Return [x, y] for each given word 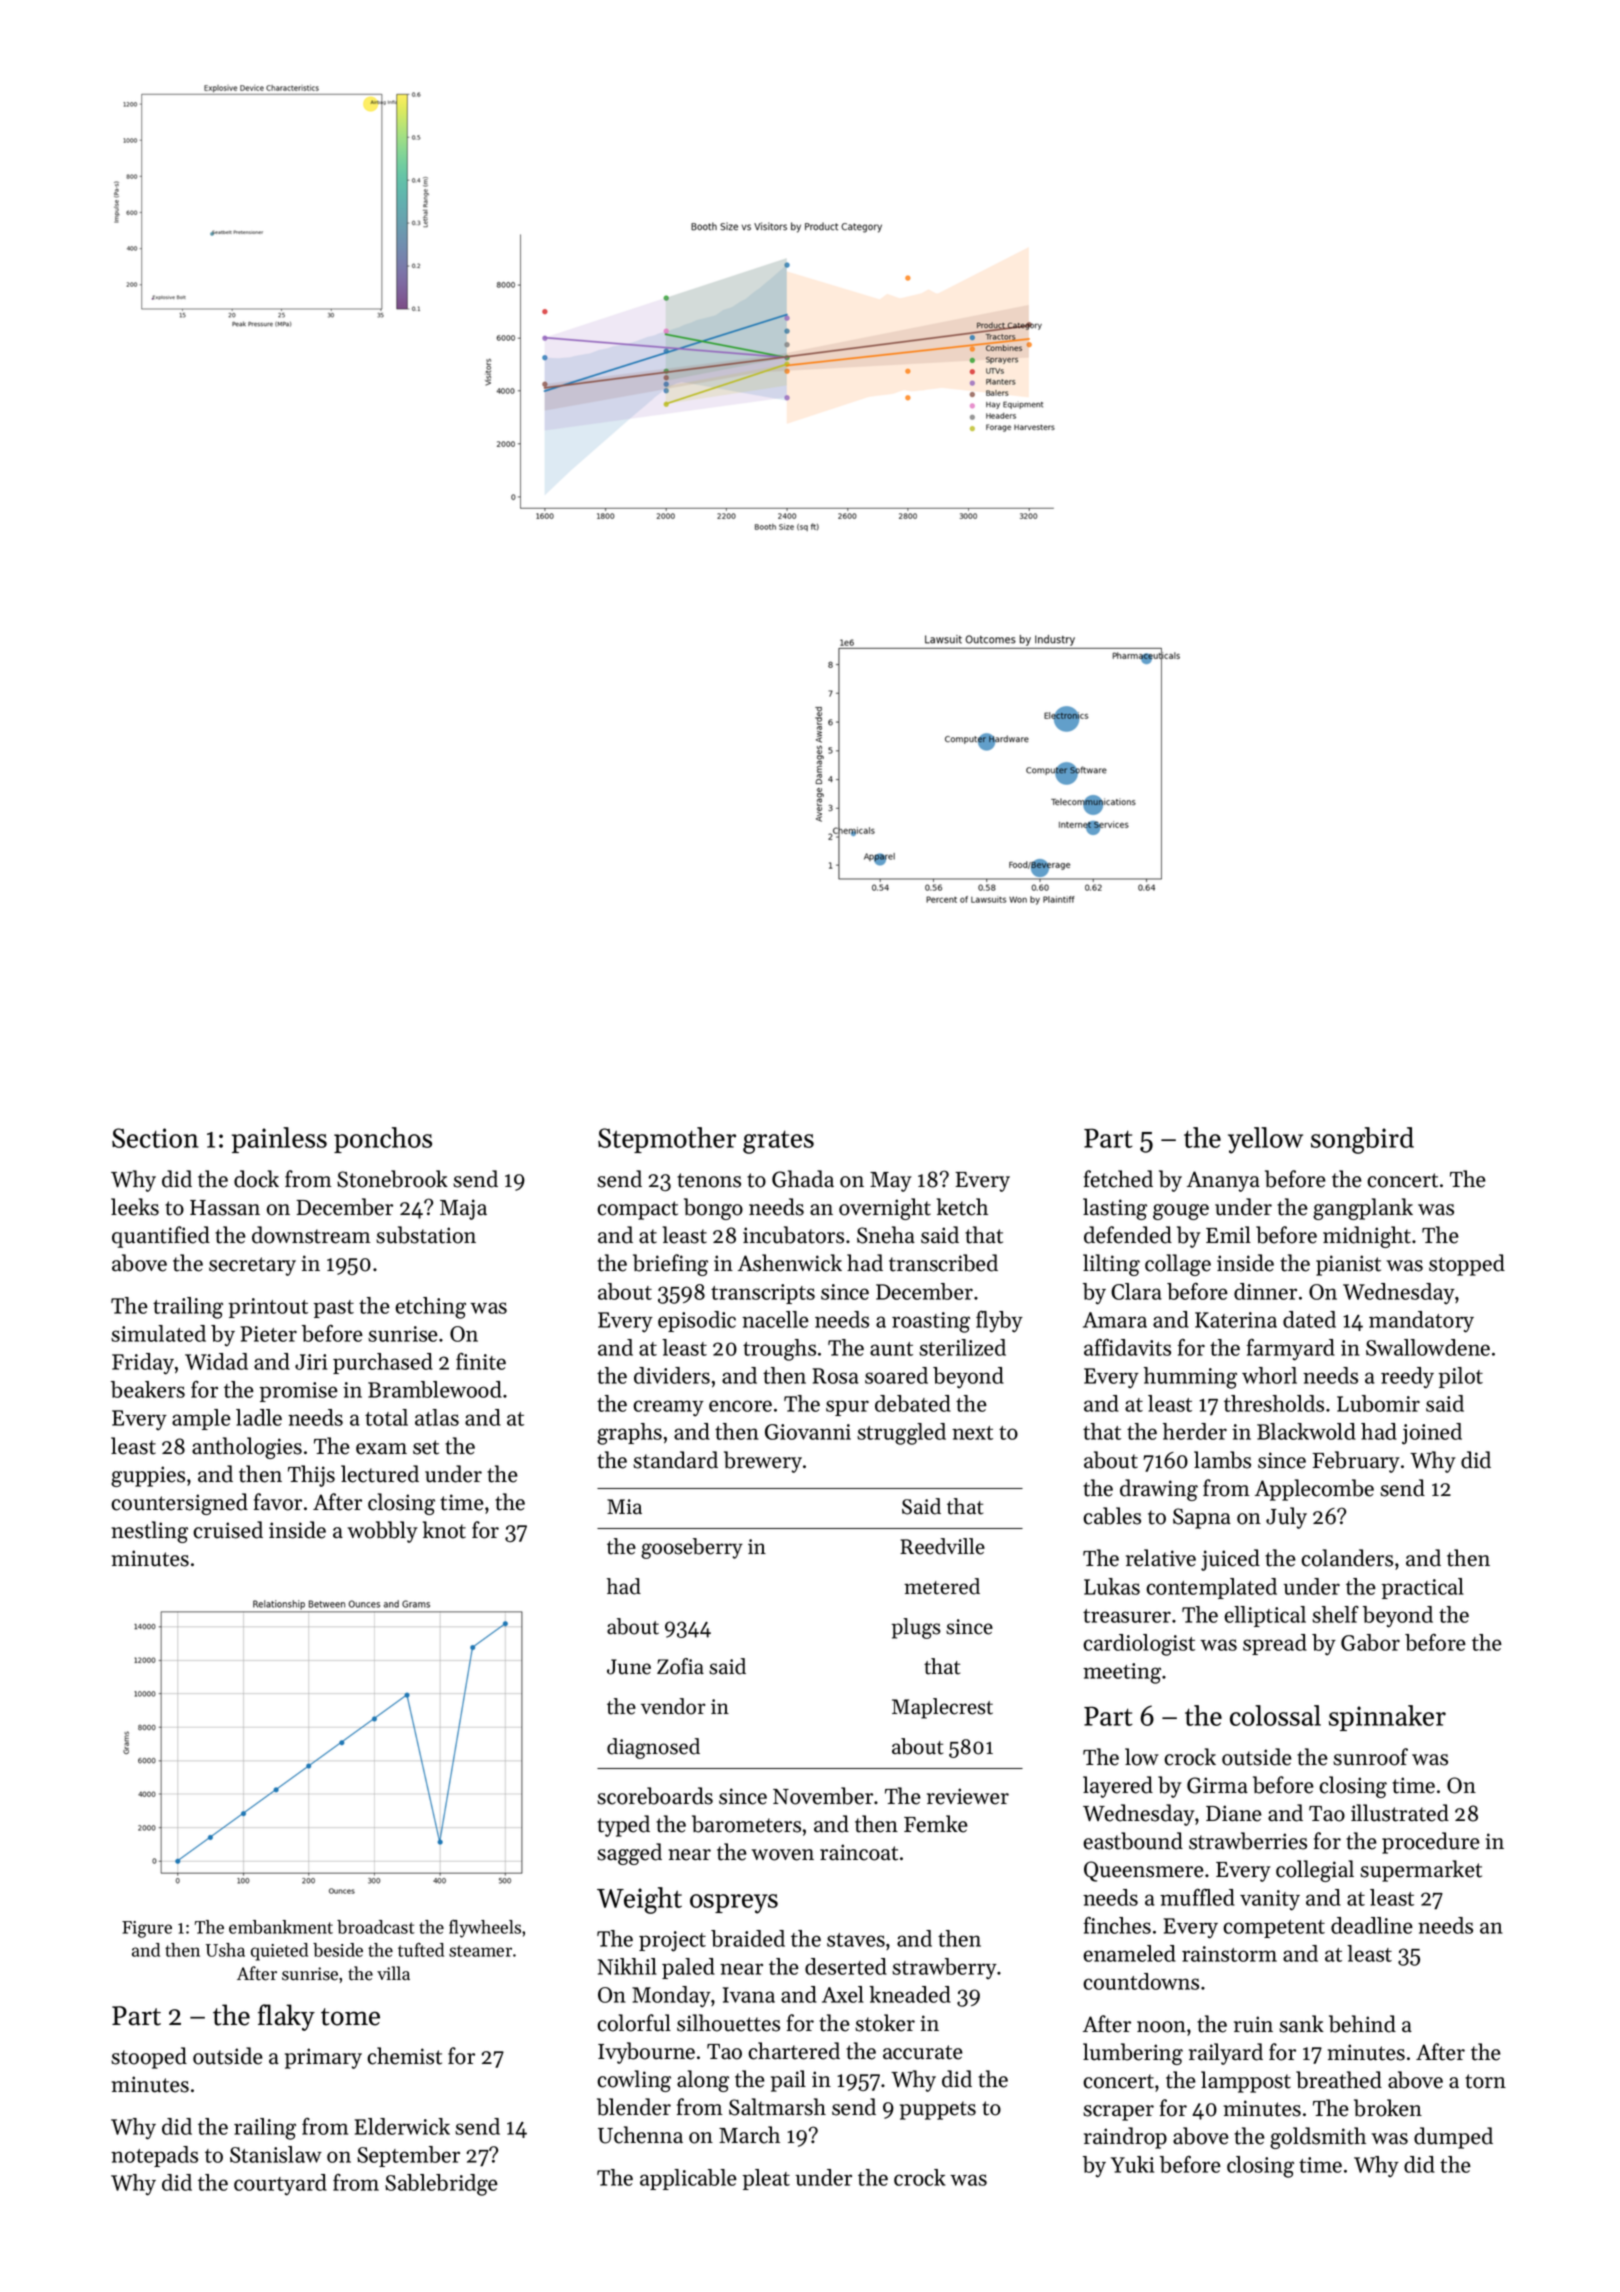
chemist [404, 2056]
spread [1275, 1644]
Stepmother [667, 1140]
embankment [281, 1927]
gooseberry [692, 1548]
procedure [1431, 1843]
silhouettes [728, 2023]
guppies [148, 1476]
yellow [1265, 1140]
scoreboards [655, 1796]
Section [155, 1138]
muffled [1197, 1897]
